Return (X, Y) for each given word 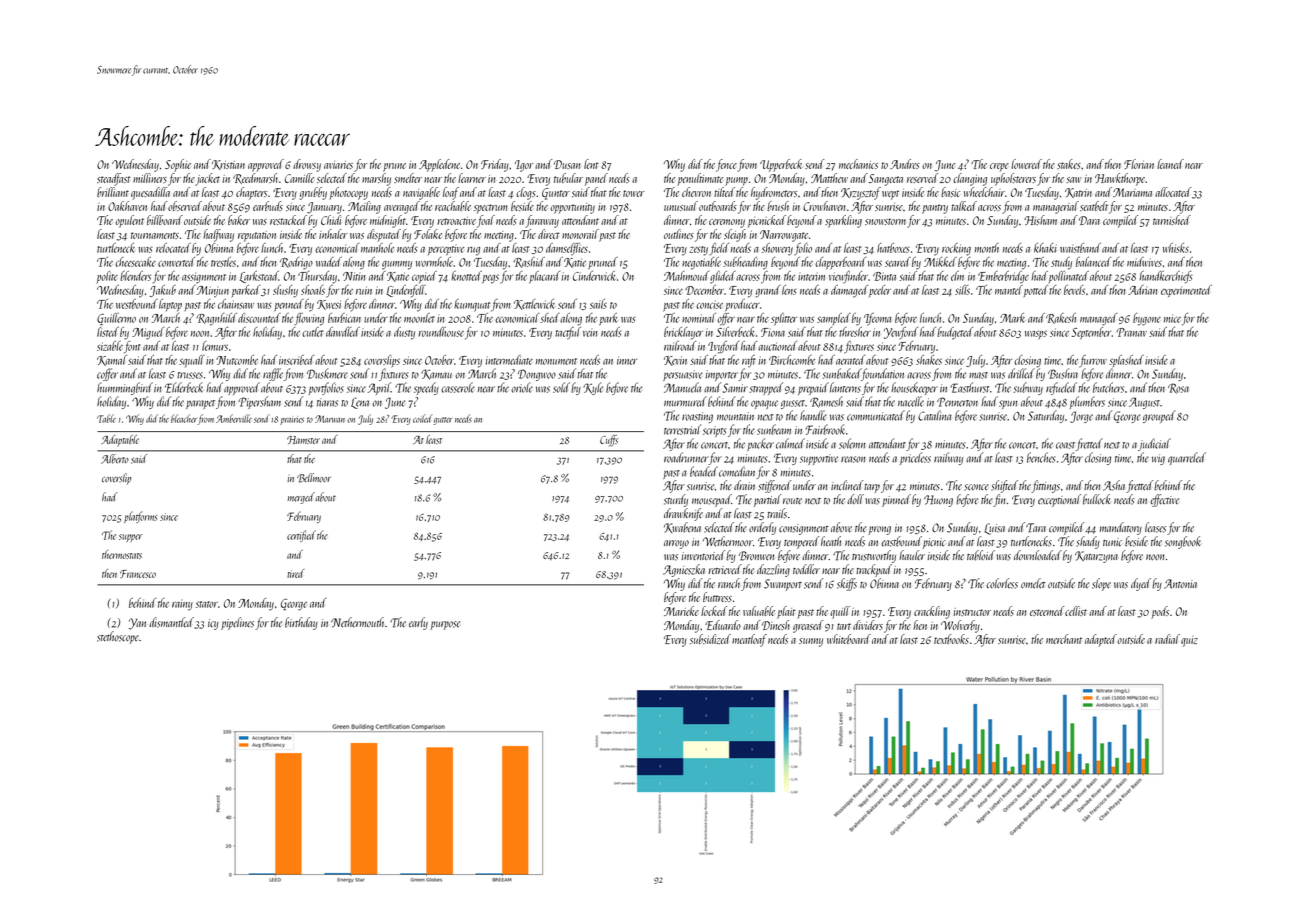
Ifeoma (878, 319)
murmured (685, 401)
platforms (141, 517)
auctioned (777, 346)
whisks (1176, 248)
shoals (313, 290)
